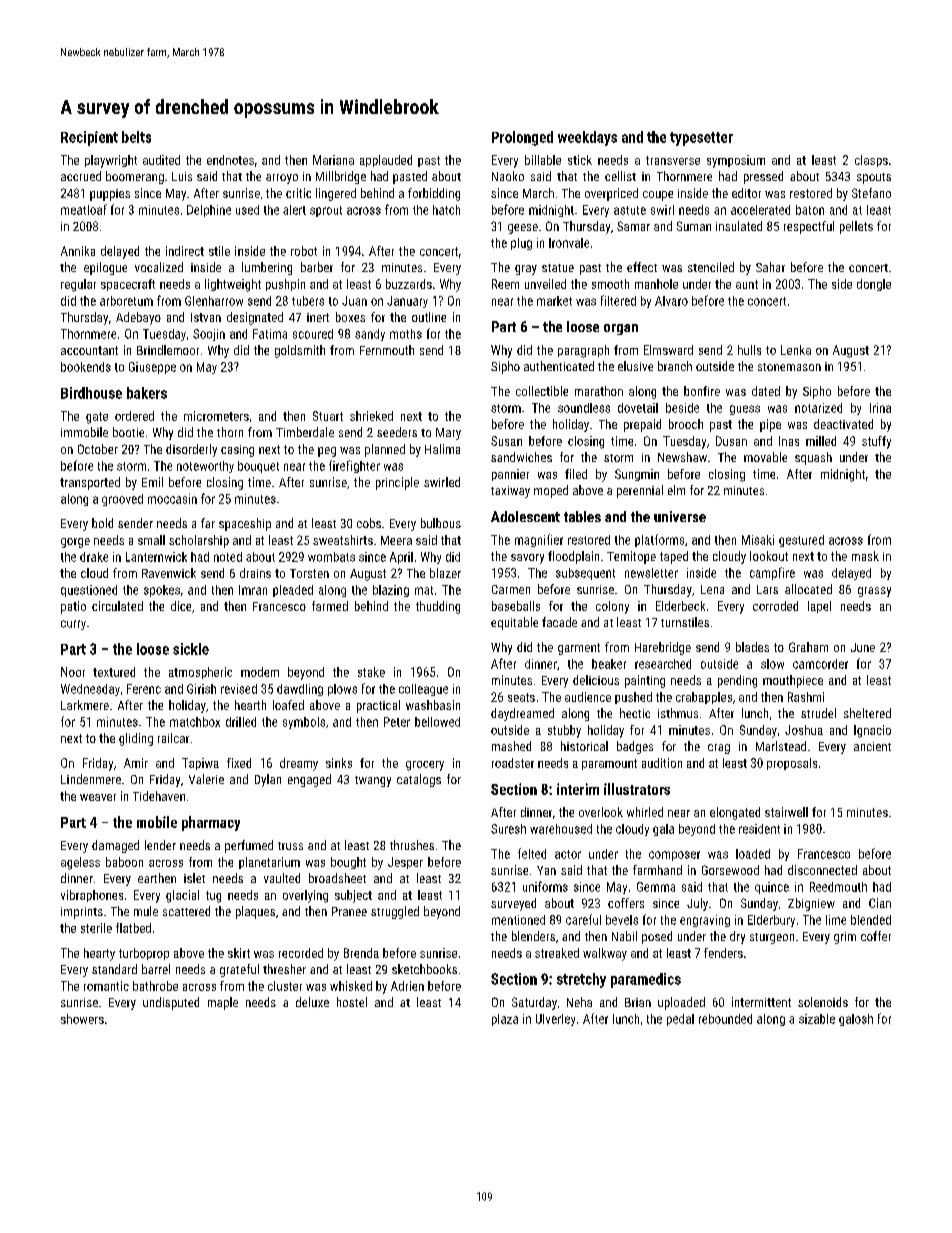 The height and width of the page is (1233, 952). I want to click on Ironvale, so click(569, 243).
